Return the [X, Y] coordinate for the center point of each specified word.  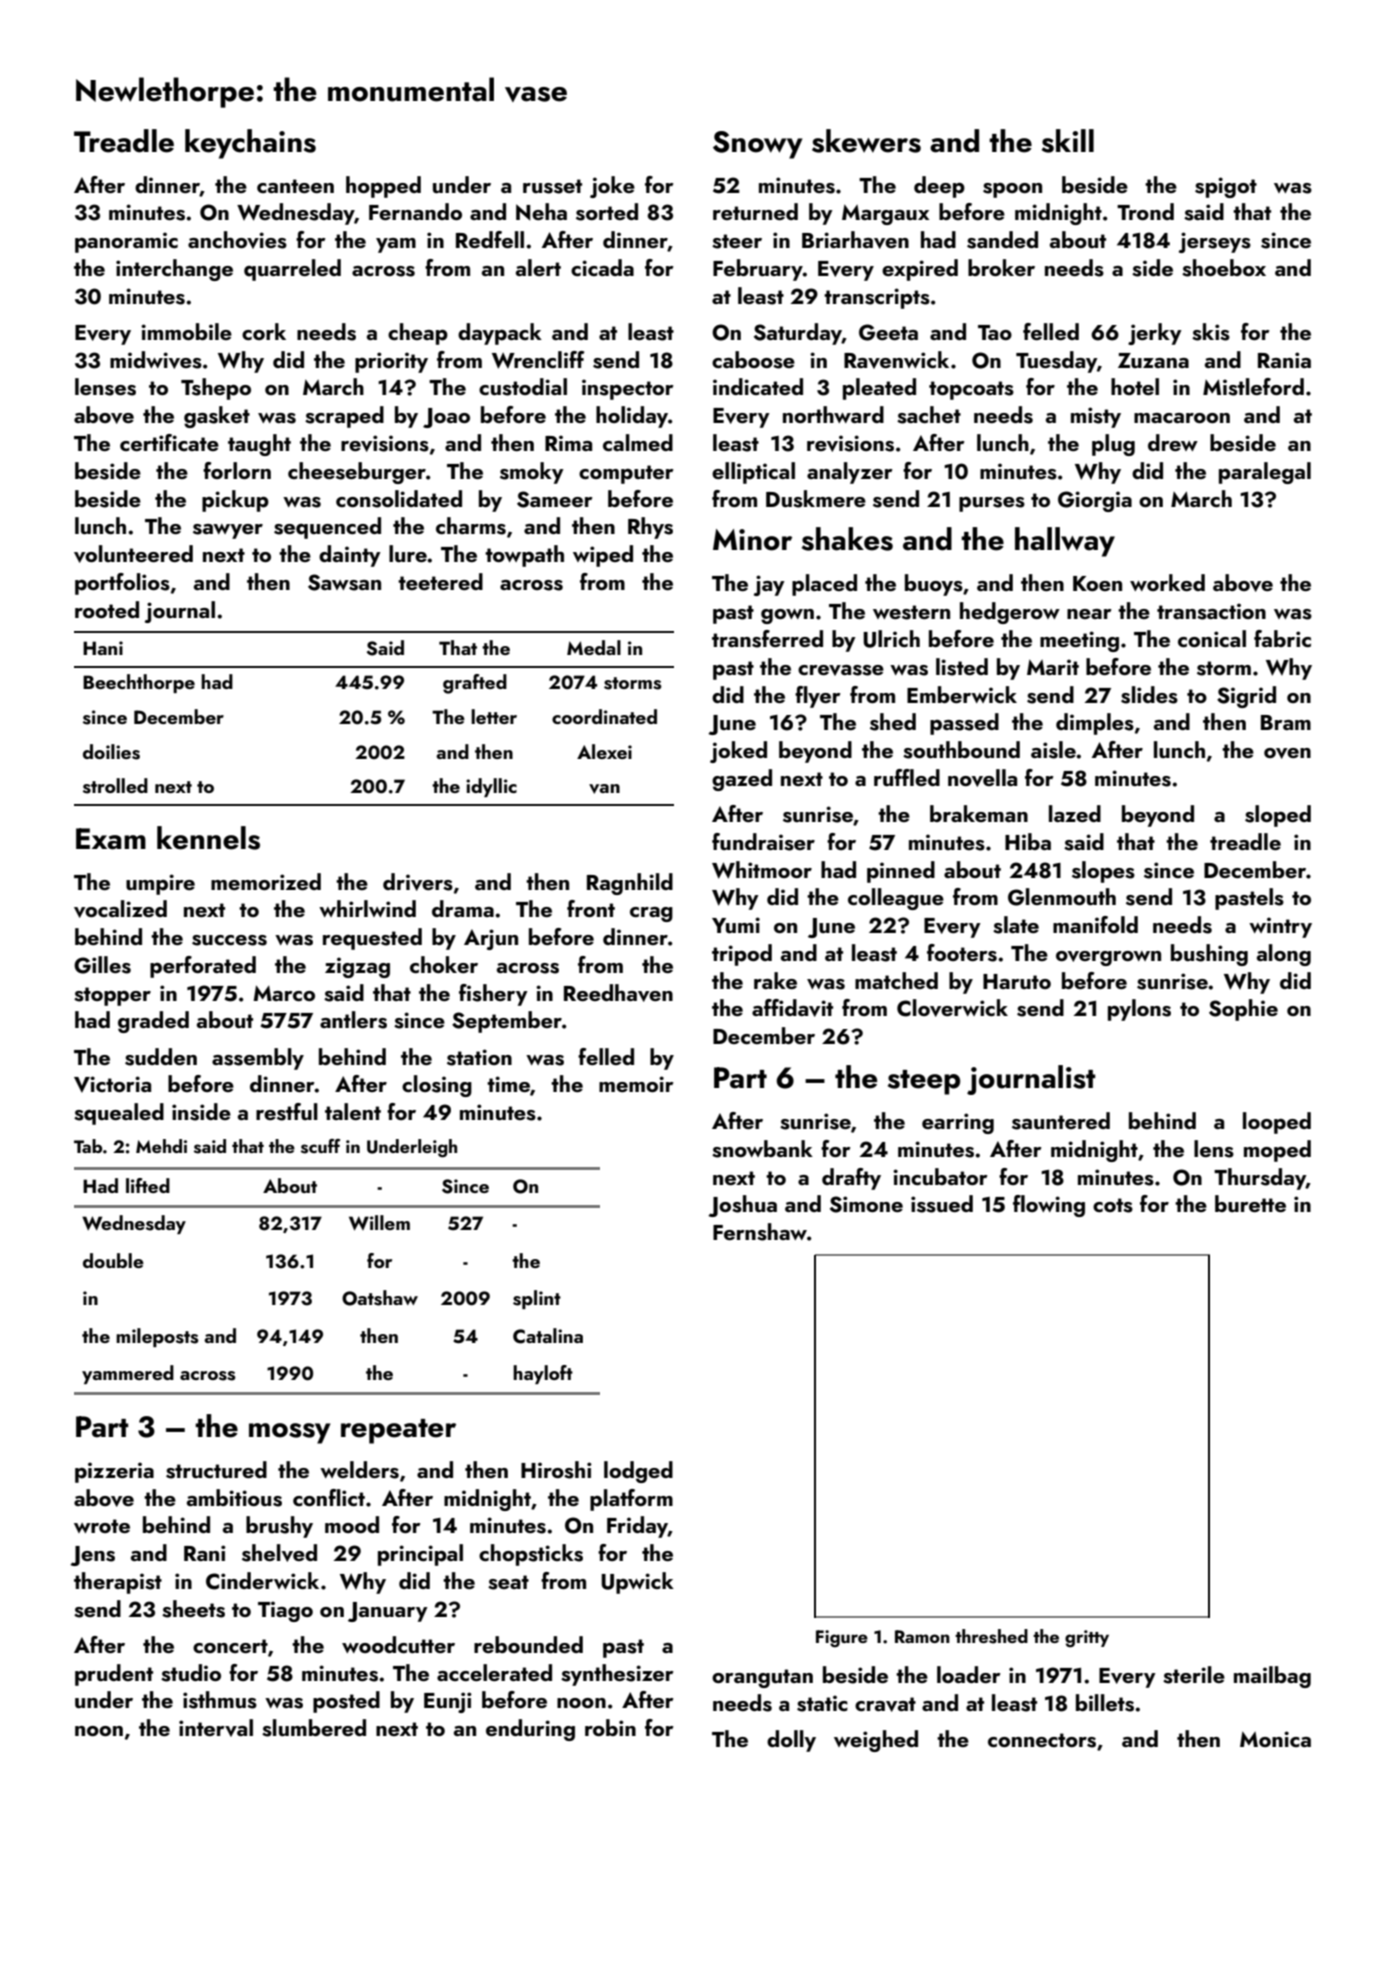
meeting [1079, 641]
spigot [1226, 187]
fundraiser [763, 842]
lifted [148, 1185]
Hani [103, 648]
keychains [250, 144]
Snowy [757, 145]
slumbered [314, 1728]
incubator [940, 1176]
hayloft [543, 1374]
